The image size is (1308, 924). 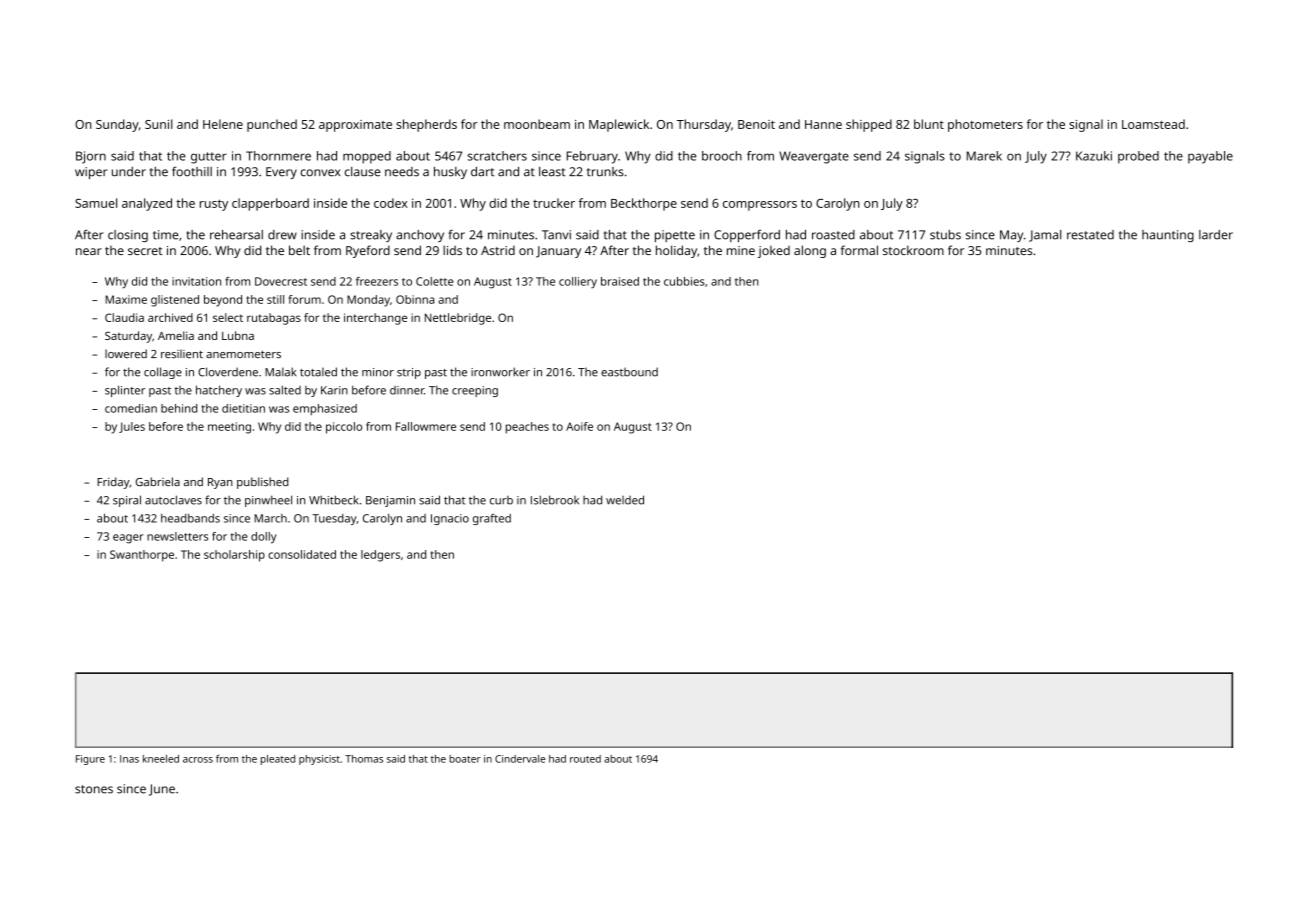 I want to click on Jamal, so click(x=1045, y=236).
